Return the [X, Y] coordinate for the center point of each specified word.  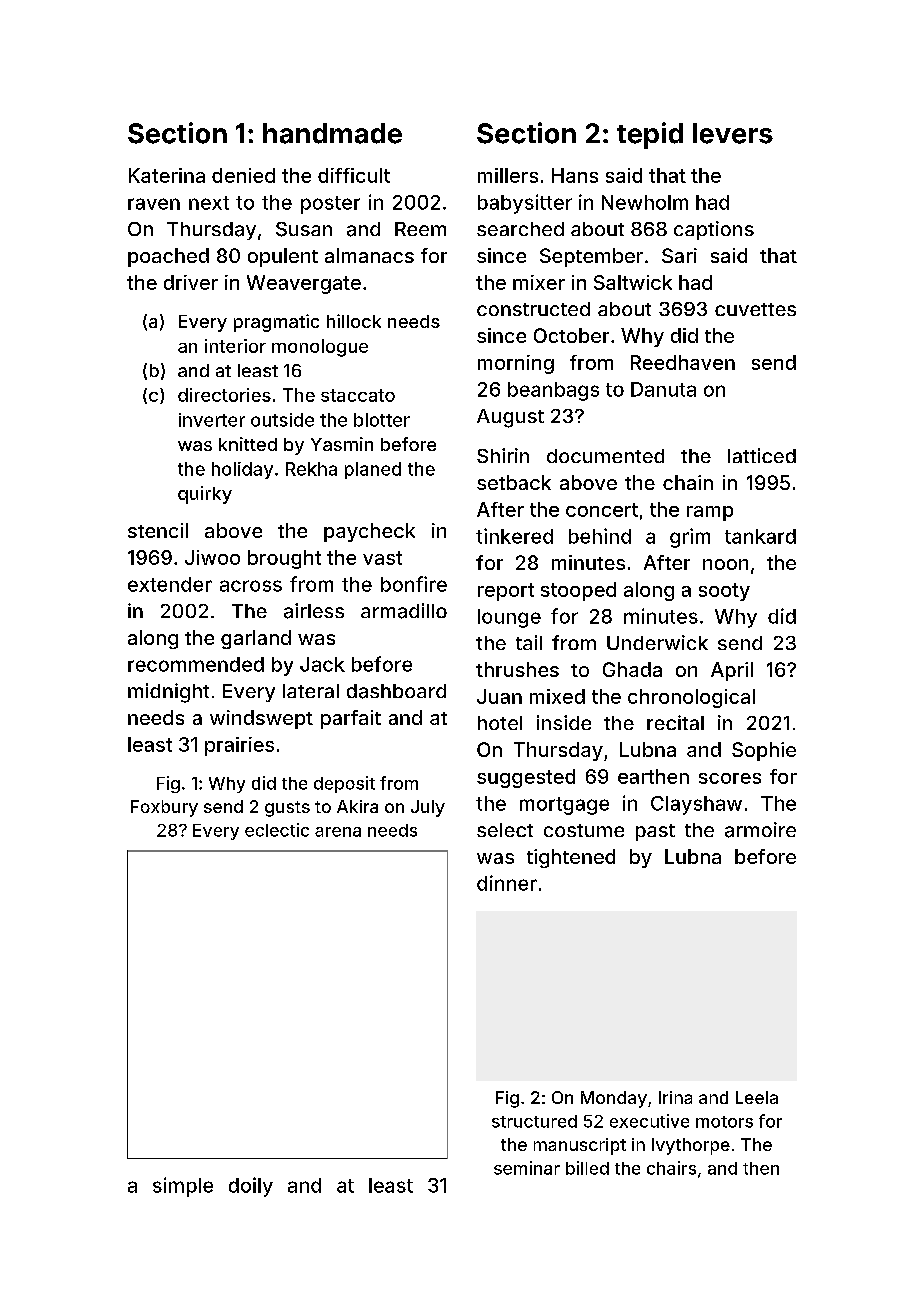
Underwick [657, 642]
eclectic [277, 830]
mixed [557, 696]
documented [605, 456]
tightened [571, 858]
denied [243, 175]
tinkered [514, 536]
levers [733, 133]
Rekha [311, 469]
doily [251, 1187]
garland [256, 639]
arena [338, 832]
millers [508, 175]
